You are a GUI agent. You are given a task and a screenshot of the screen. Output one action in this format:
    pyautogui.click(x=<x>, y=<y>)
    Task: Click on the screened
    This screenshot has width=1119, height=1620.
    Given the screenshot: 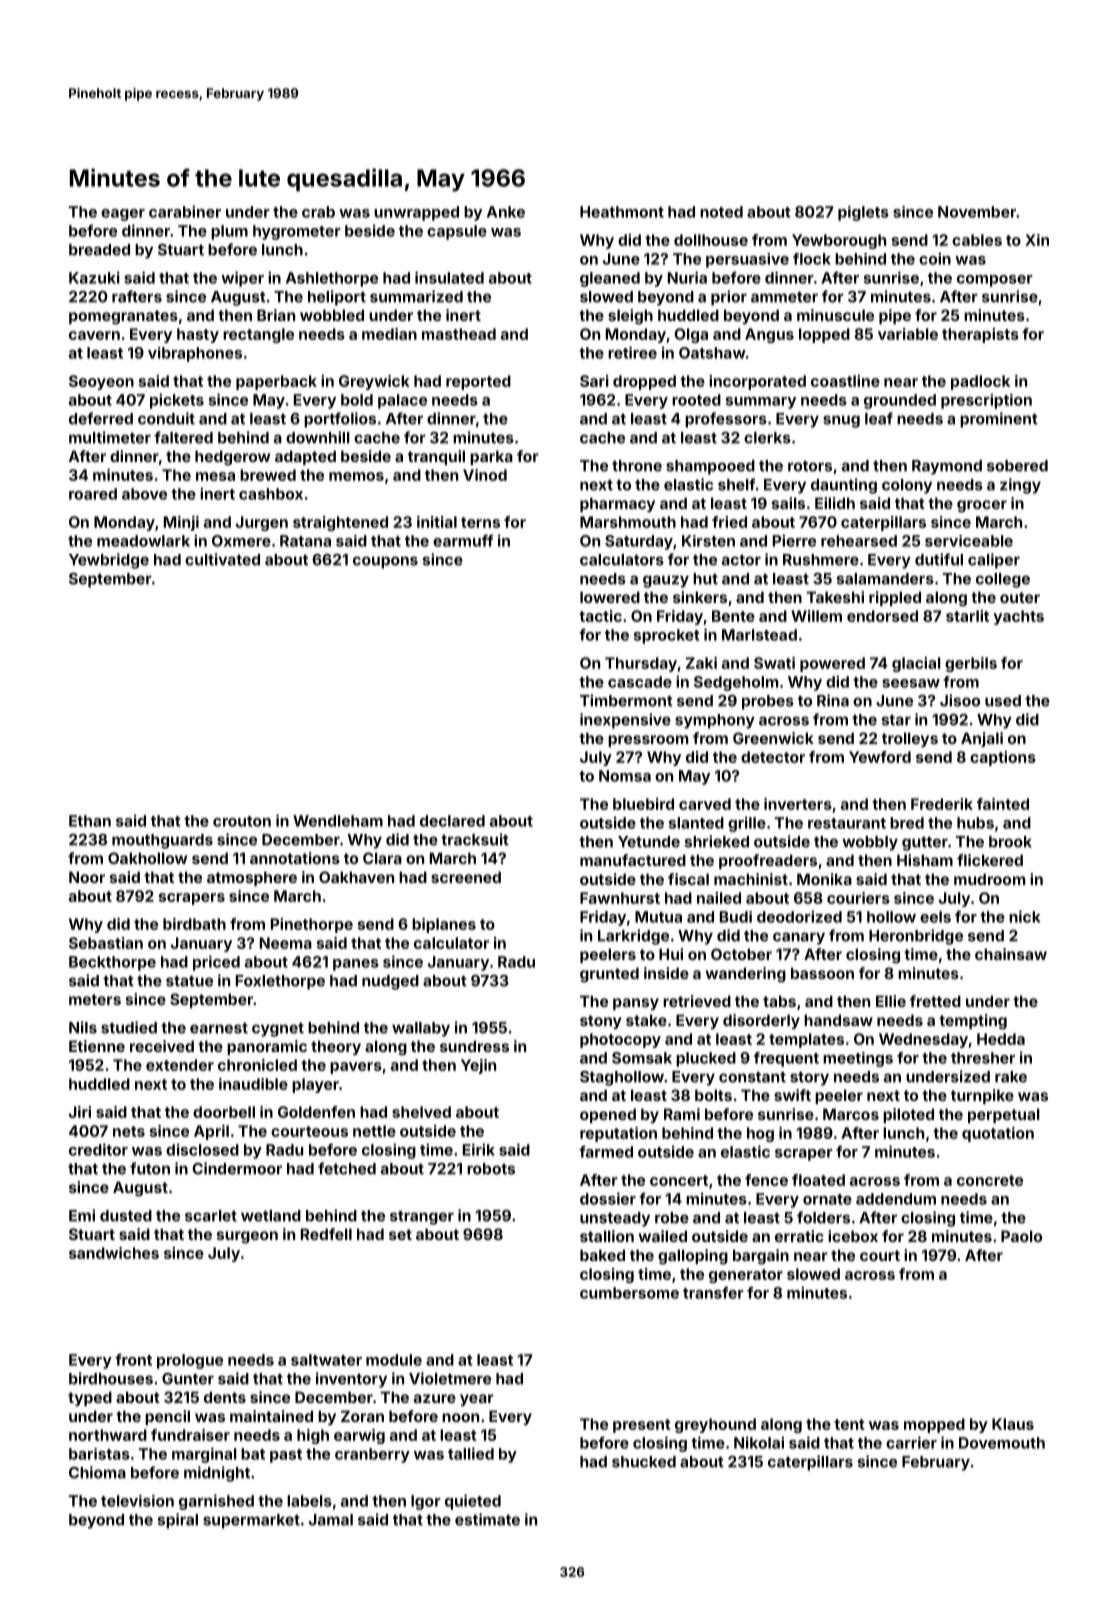 What is the action you would take?
    pyautogui.click(x=466, y=877)
